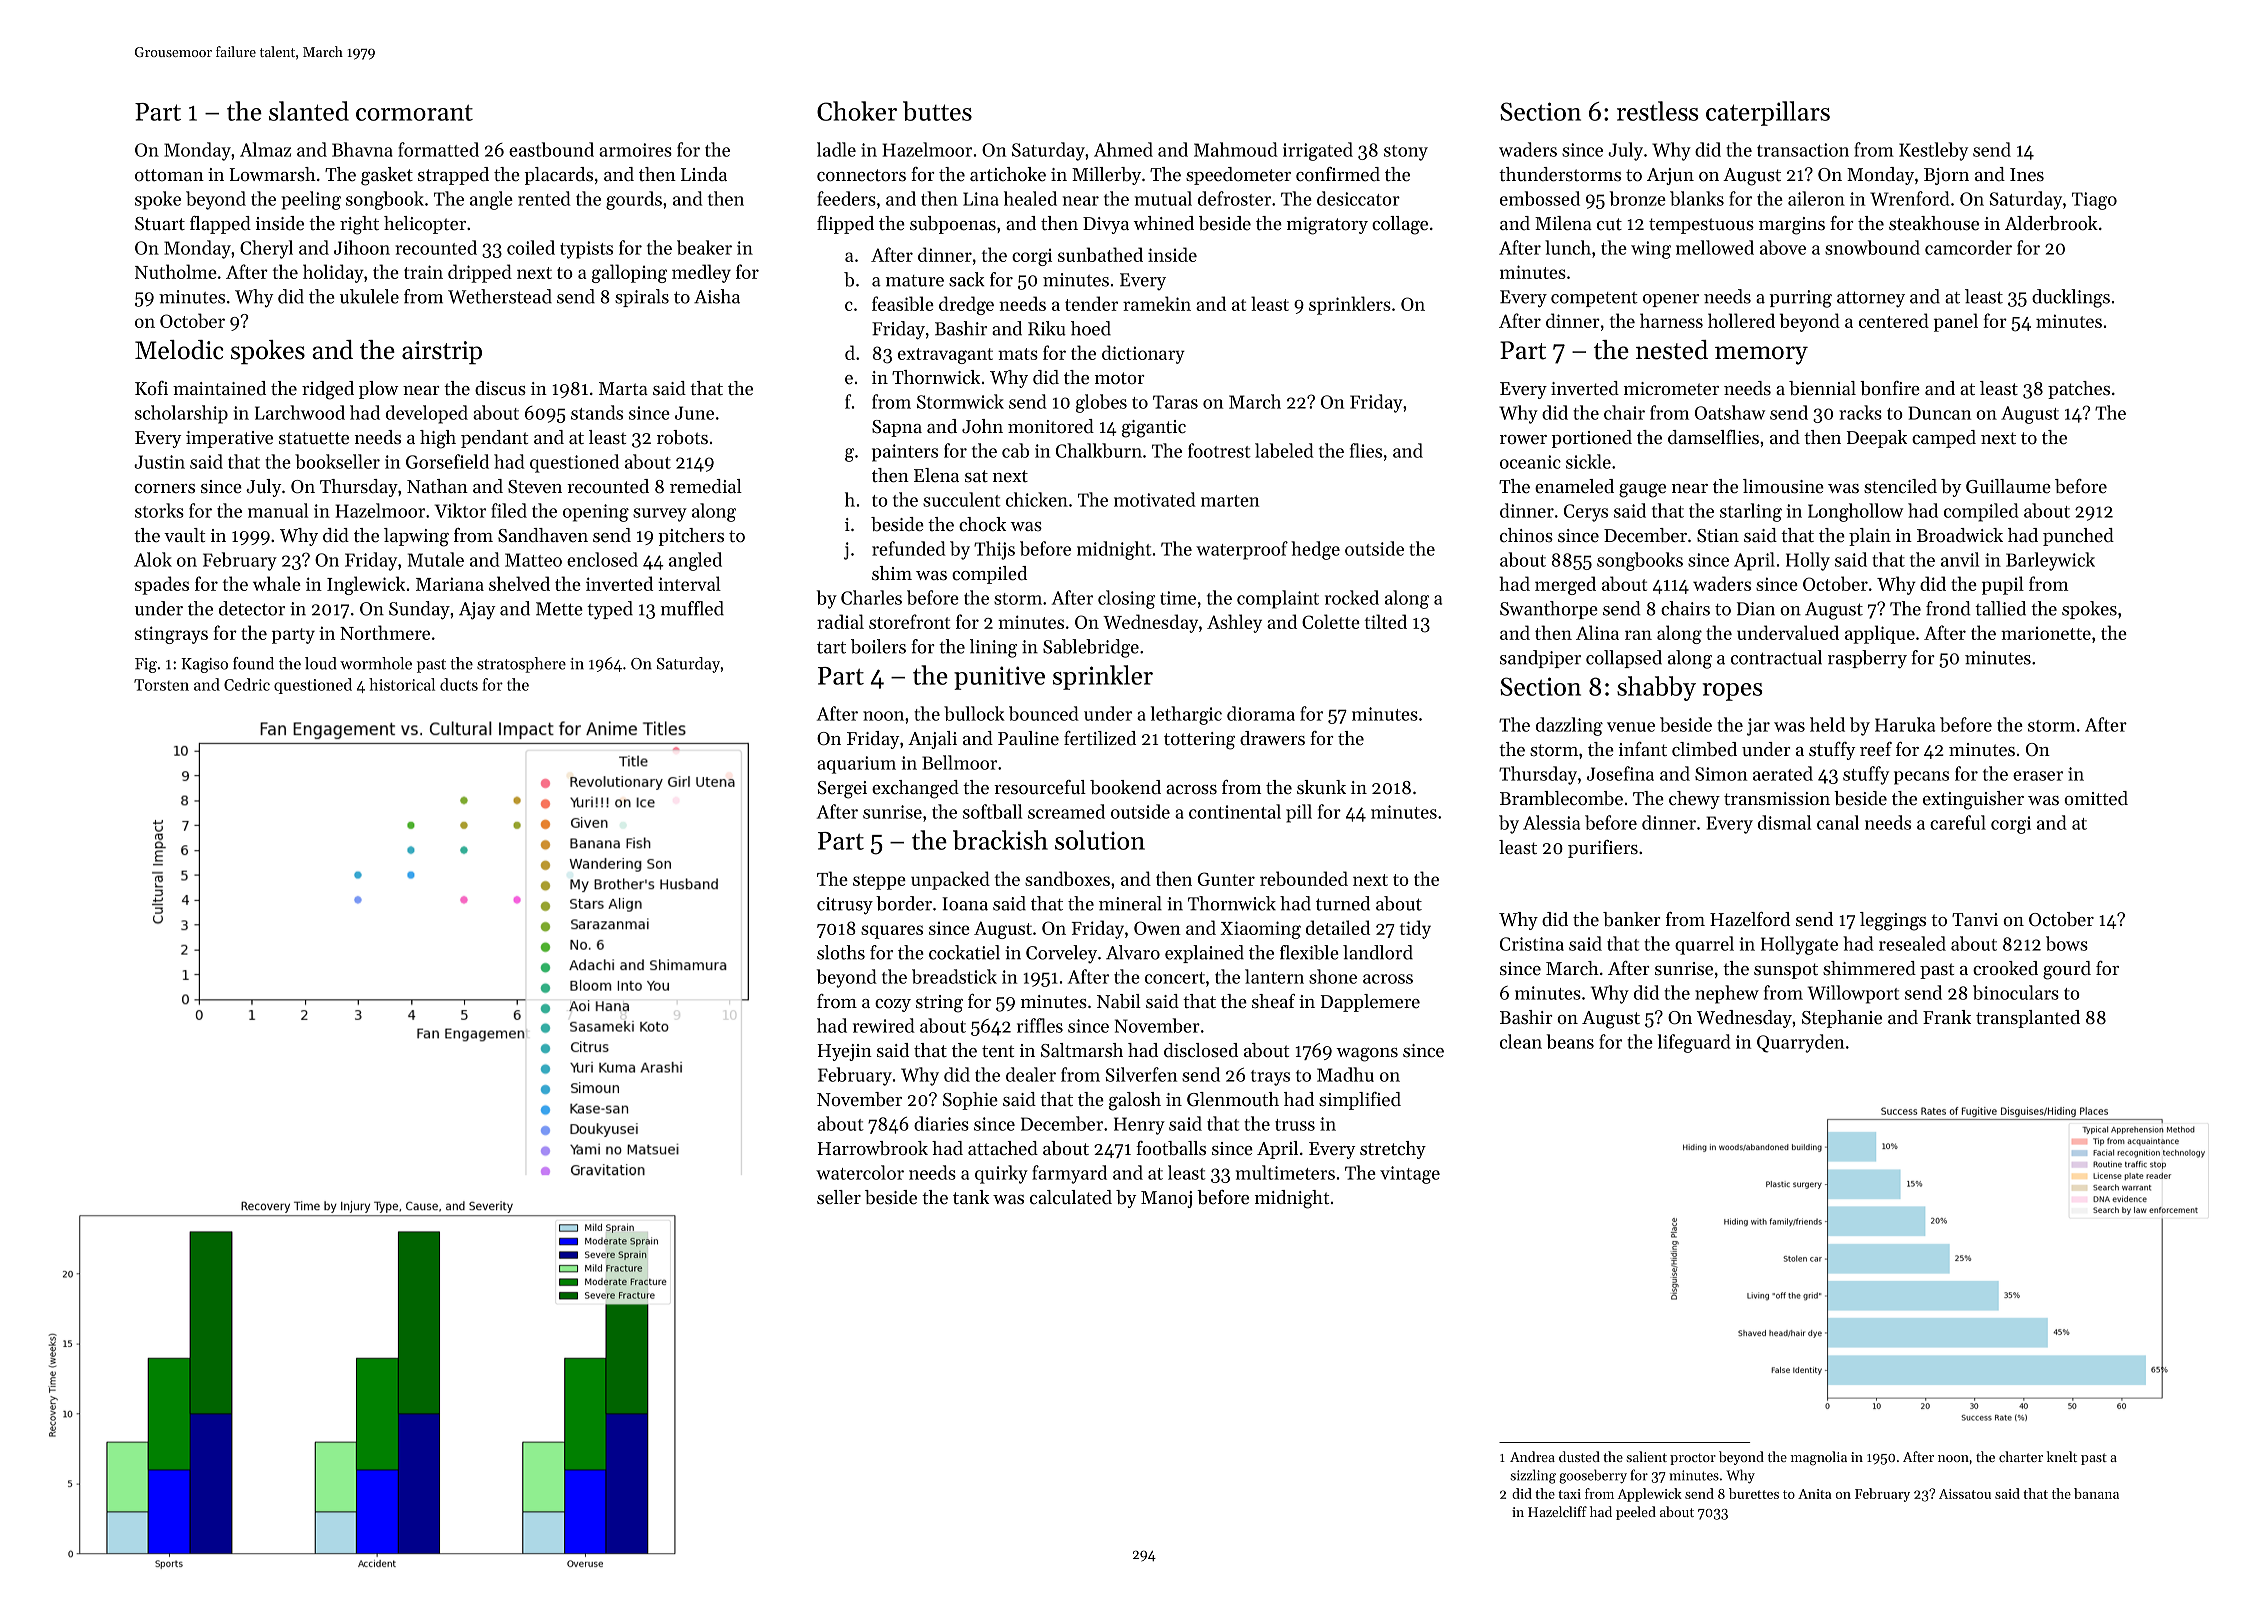  Describe the element at coordinates (872, 1148) in the page. I see `Harrowbrook` at that location.
